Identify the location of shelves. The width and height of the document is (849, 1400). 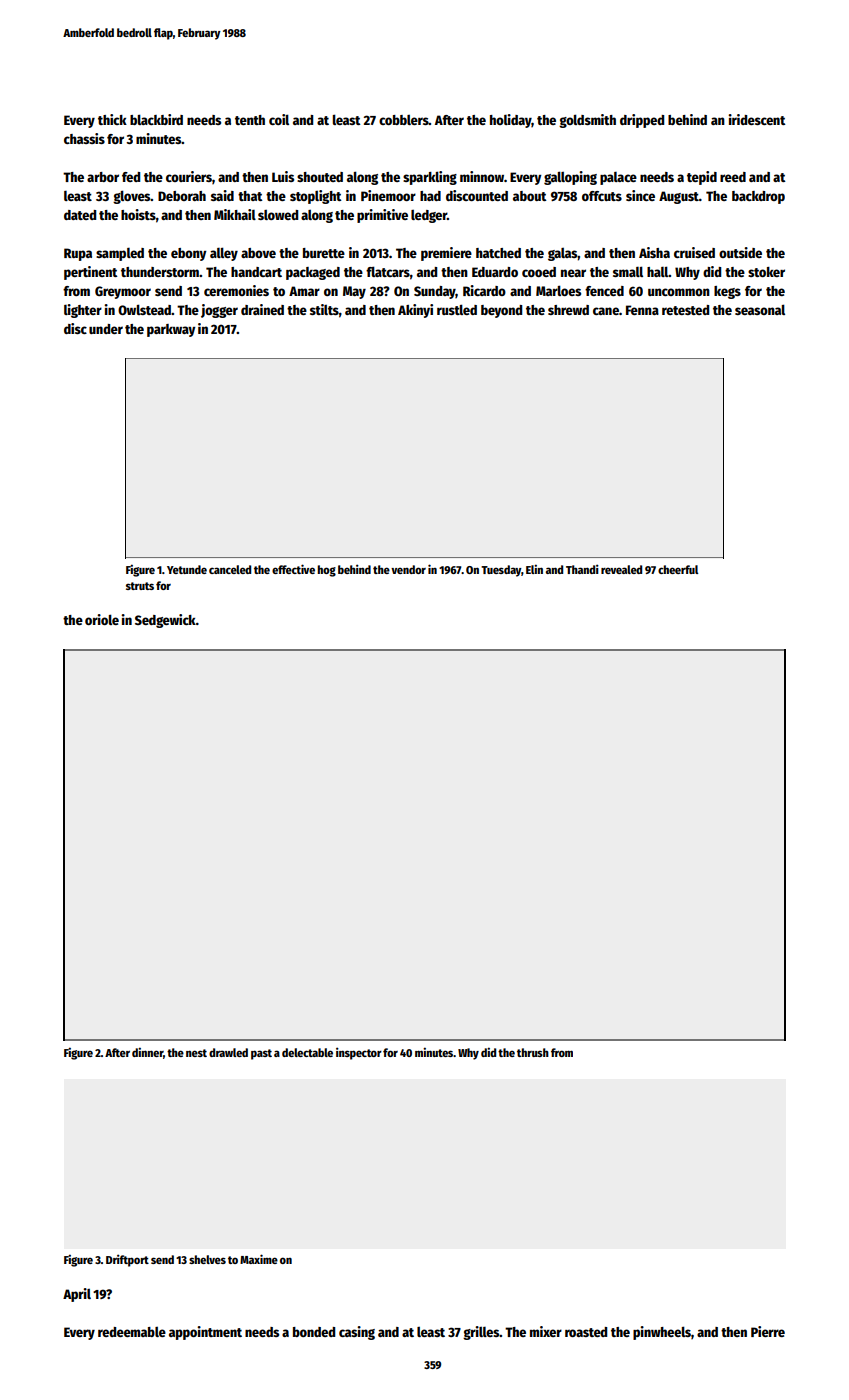
(207, 1259).
